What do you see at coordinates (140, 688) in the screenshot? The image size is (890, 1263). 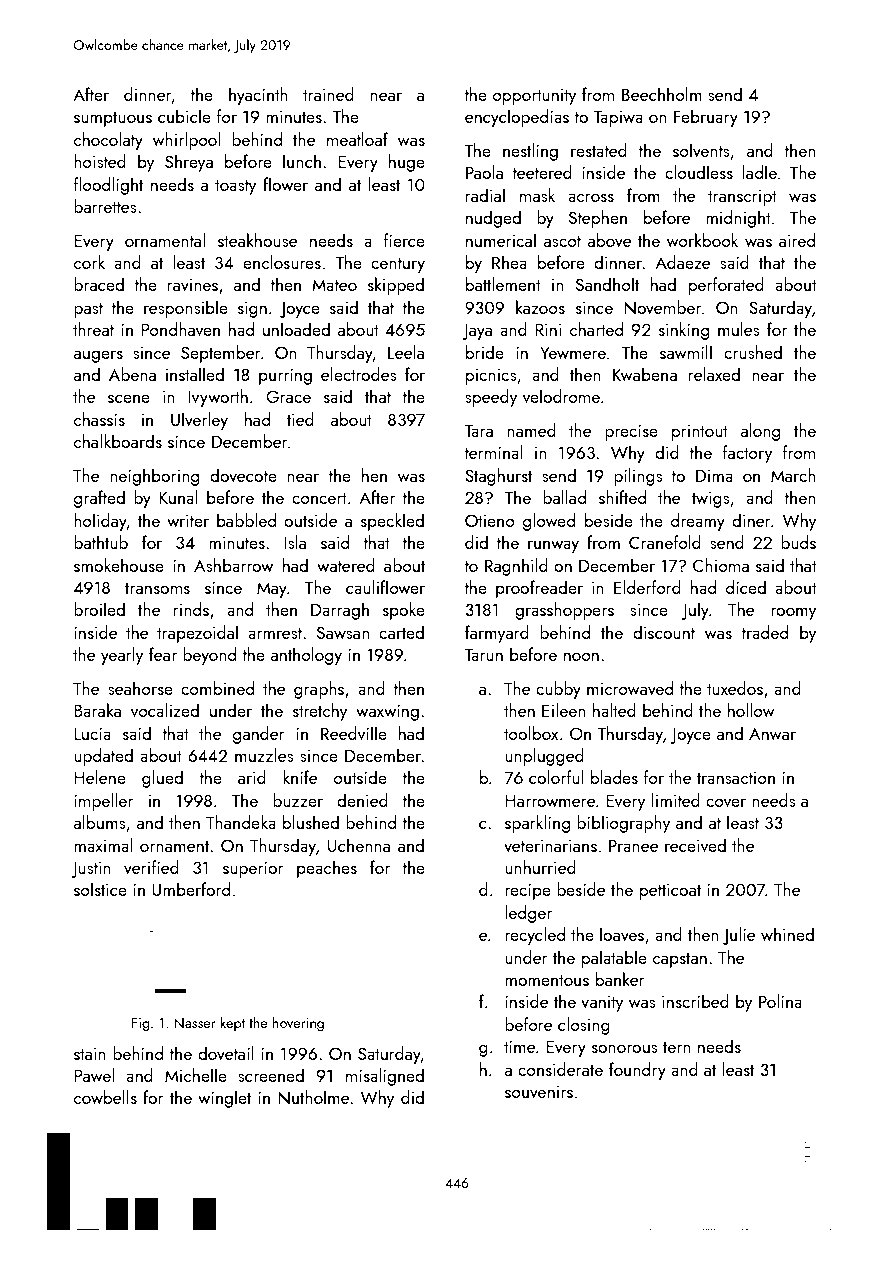 I see `seahorse` at bounding box center [140, 688].
